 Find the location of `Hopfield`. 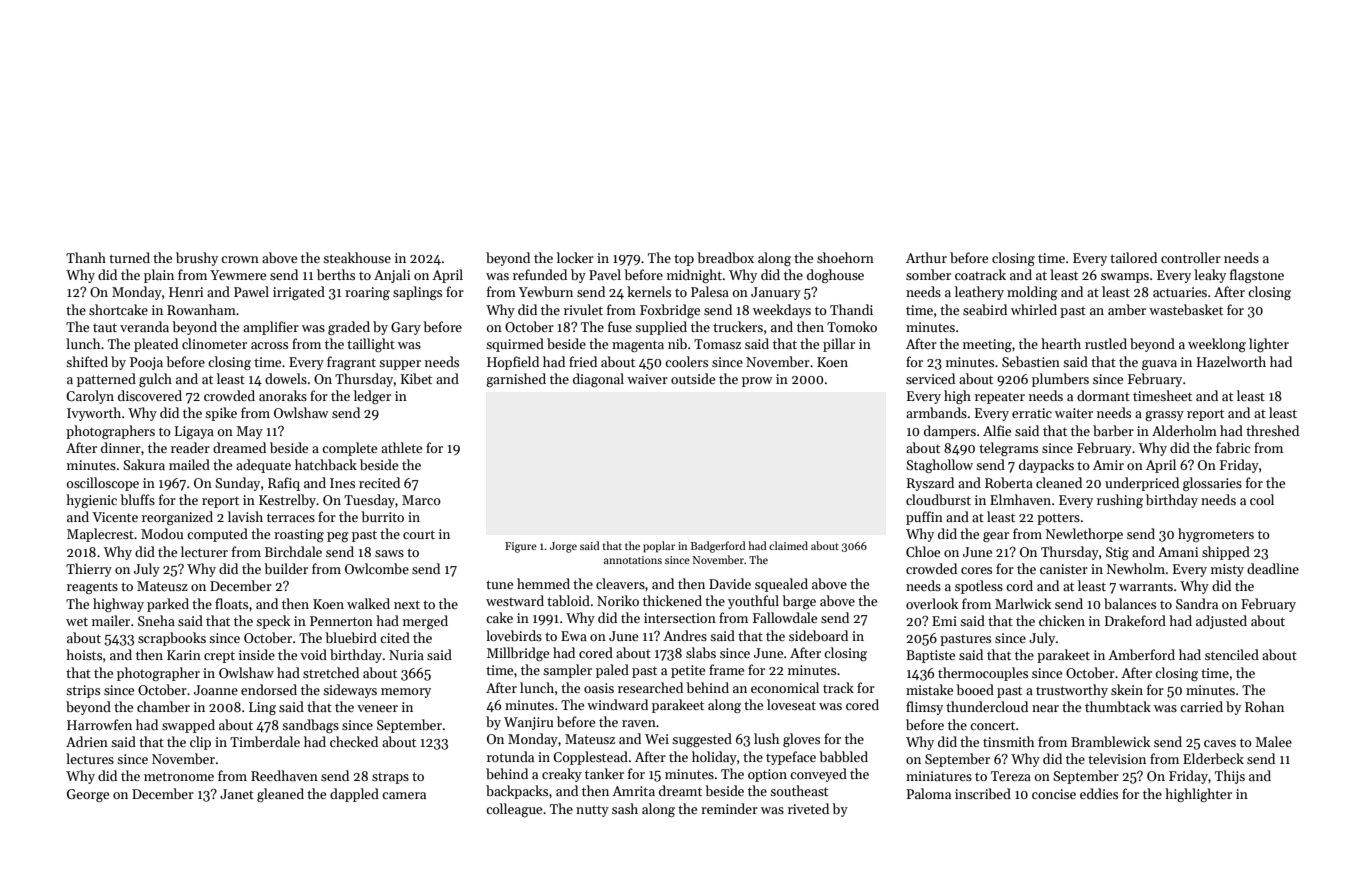

Hopfield is located at coordinates (513, 363).
